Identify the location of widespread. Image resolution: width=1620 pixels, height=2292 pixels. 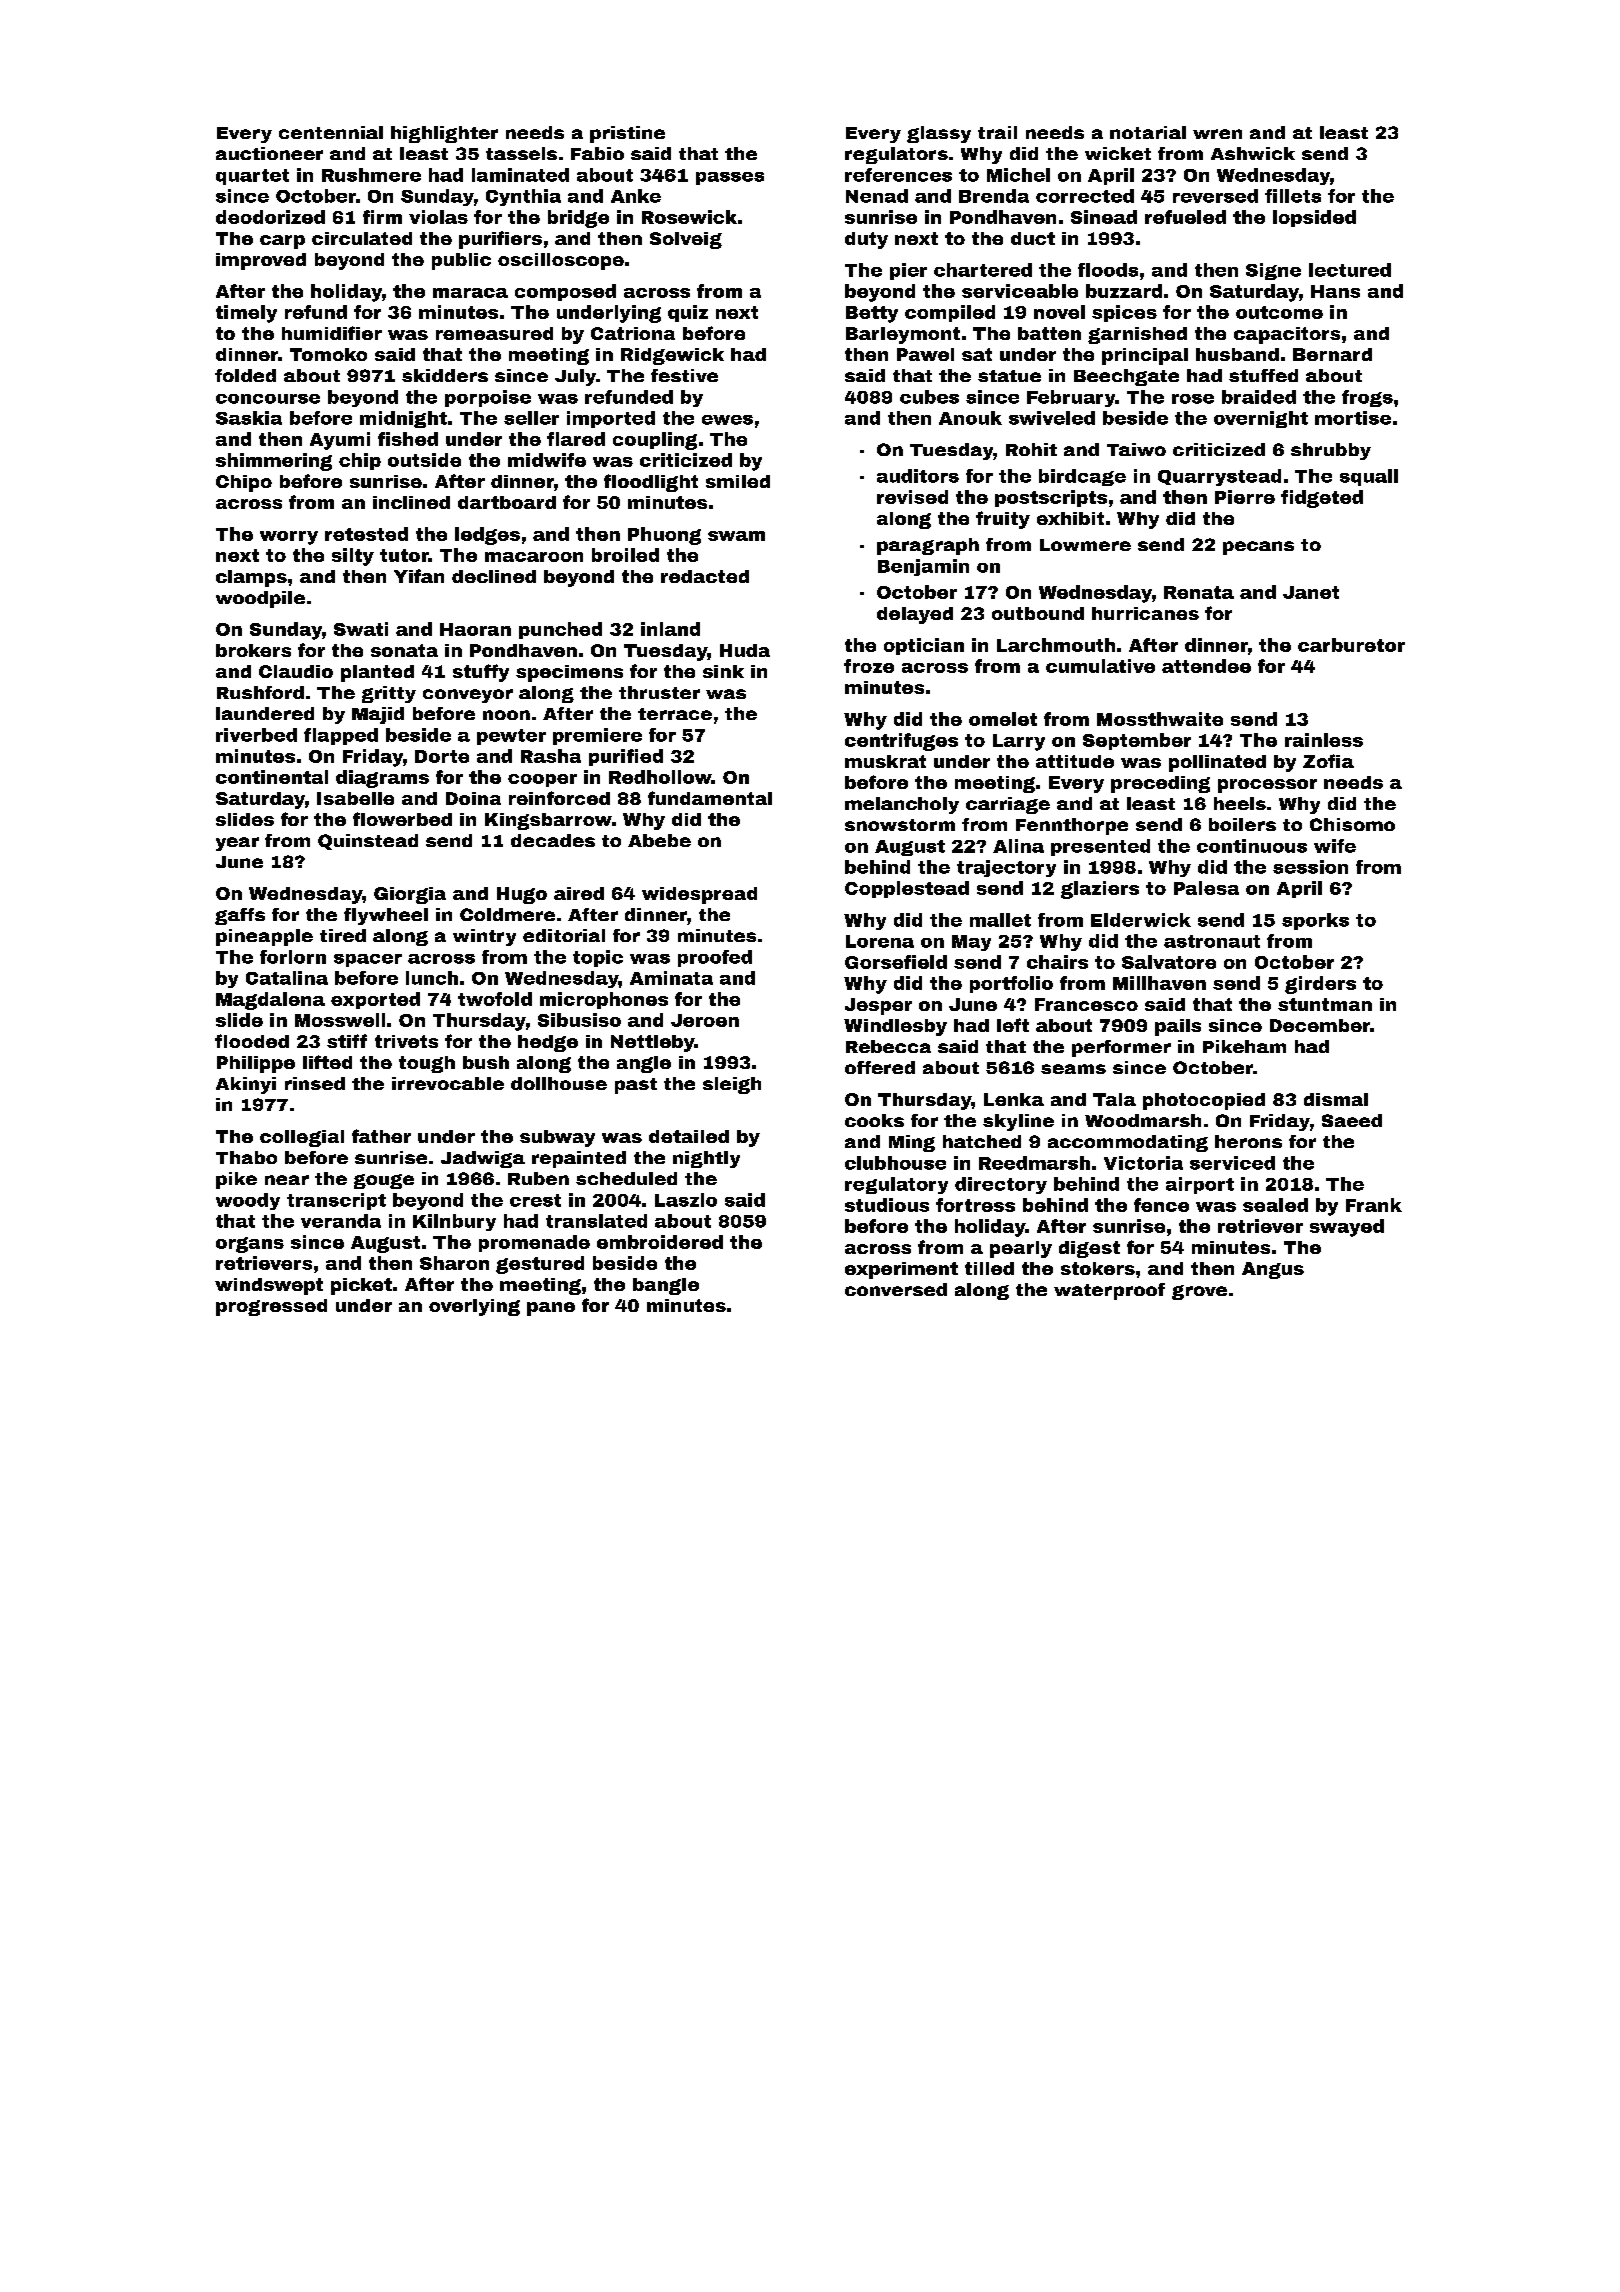
(699, 895).
